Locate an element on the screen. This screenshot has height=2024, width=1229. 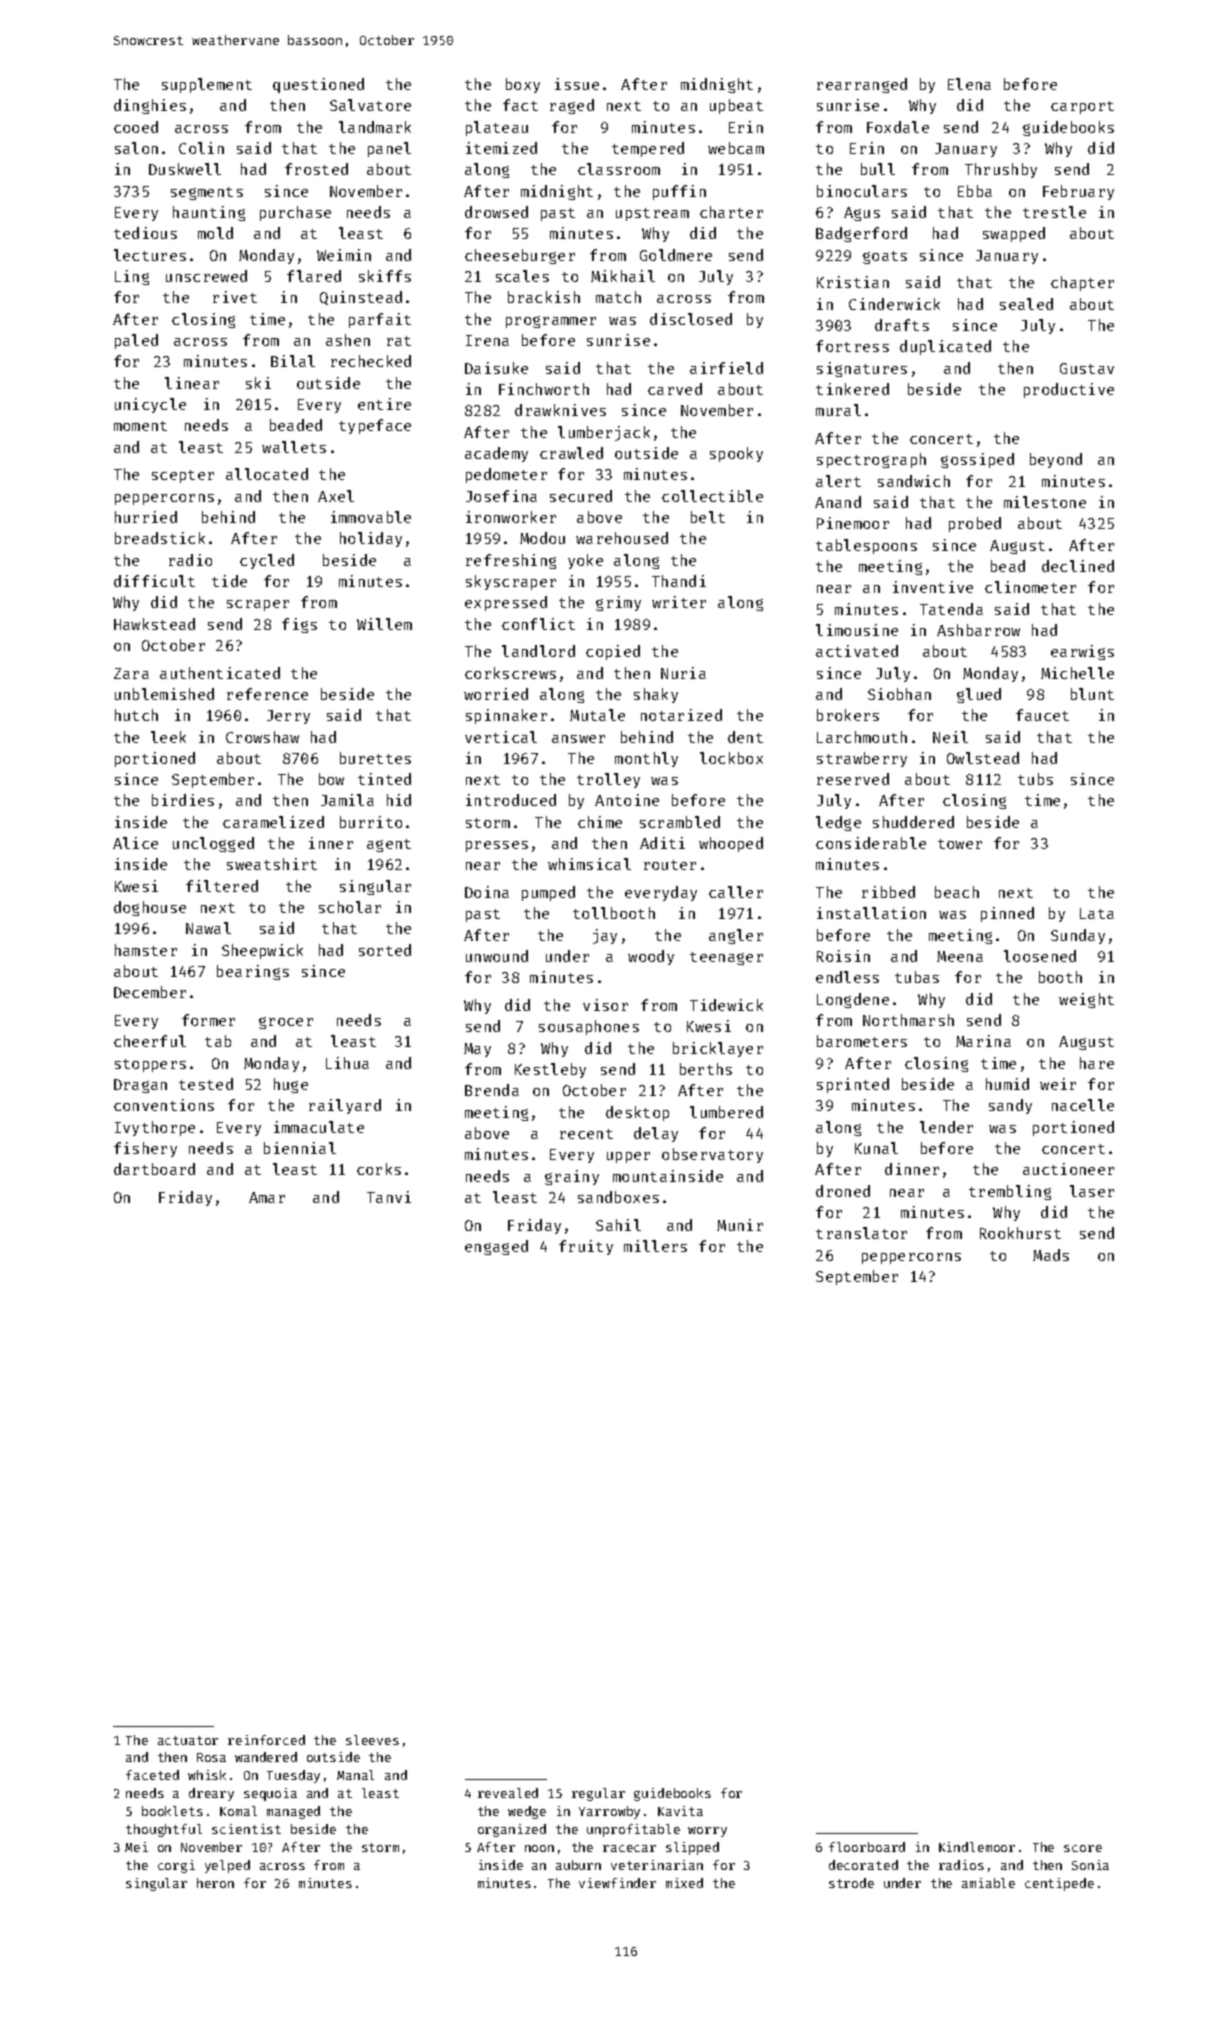
fruity is located at coordinates (586, 1247).
